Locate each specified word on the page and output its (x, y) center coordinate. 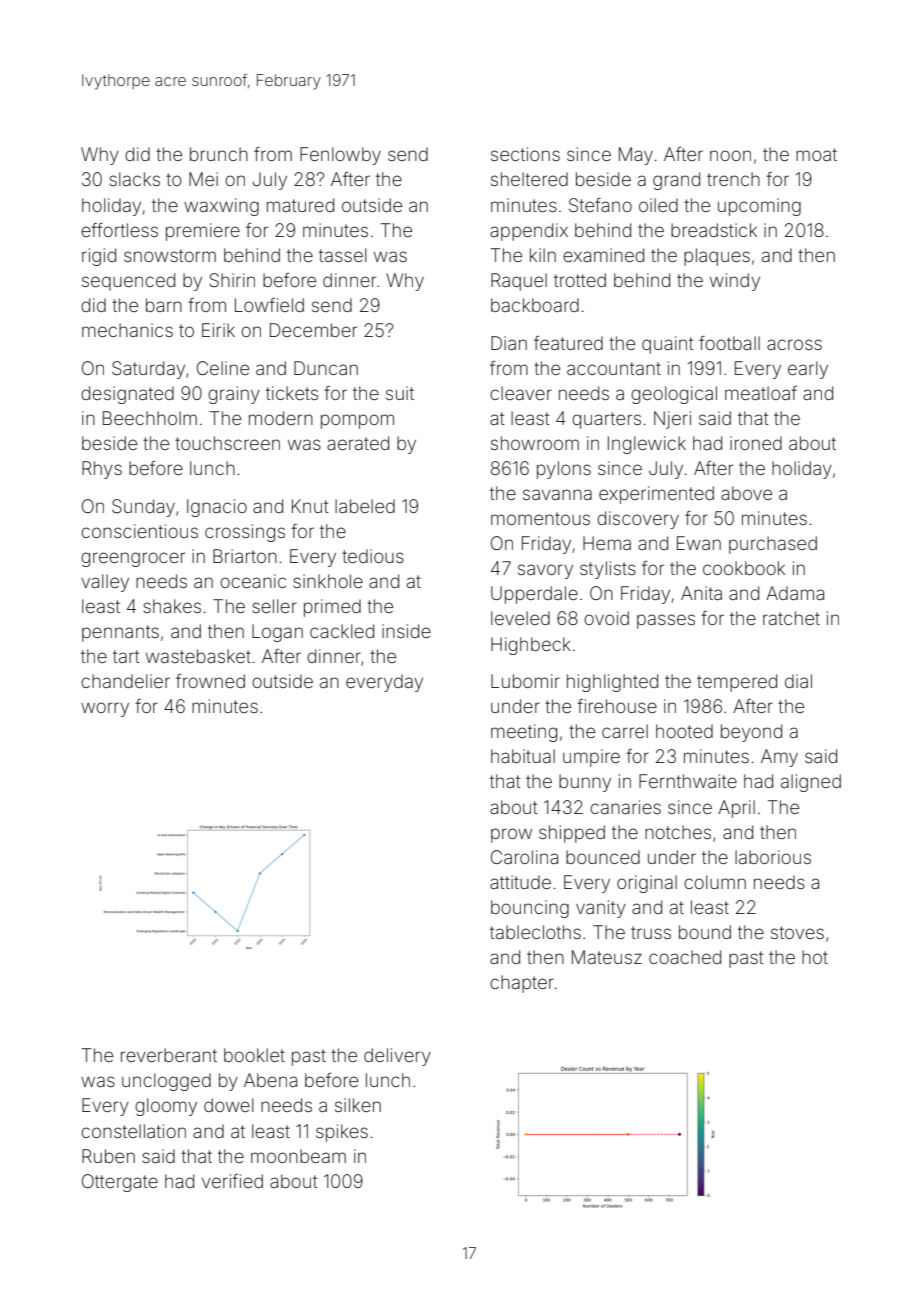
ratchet (791, 618)
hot (815, 957)
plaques (717, 257)
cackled (342, 631)
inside (406, 631)
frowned (210, 681)
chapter (522, 984)
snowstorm (170, 255)
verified (232, 1181)
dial (798, 681)
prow (511, 835)
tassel (343, 255)
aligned (811, 783)
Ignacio (217, 508)
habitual (523, 756)
